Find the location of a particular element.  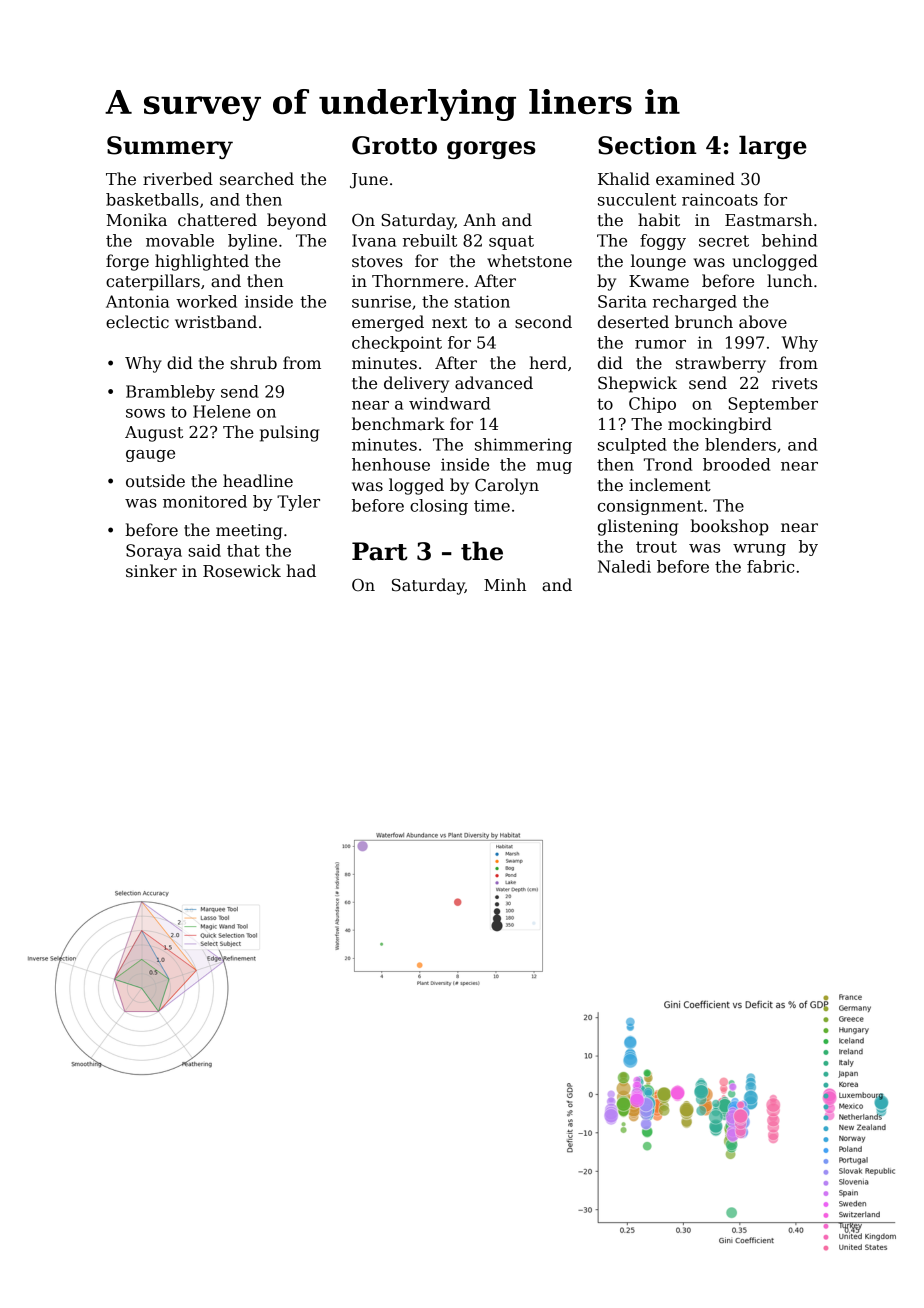

bookshop is located at coordinates (729, 527).
